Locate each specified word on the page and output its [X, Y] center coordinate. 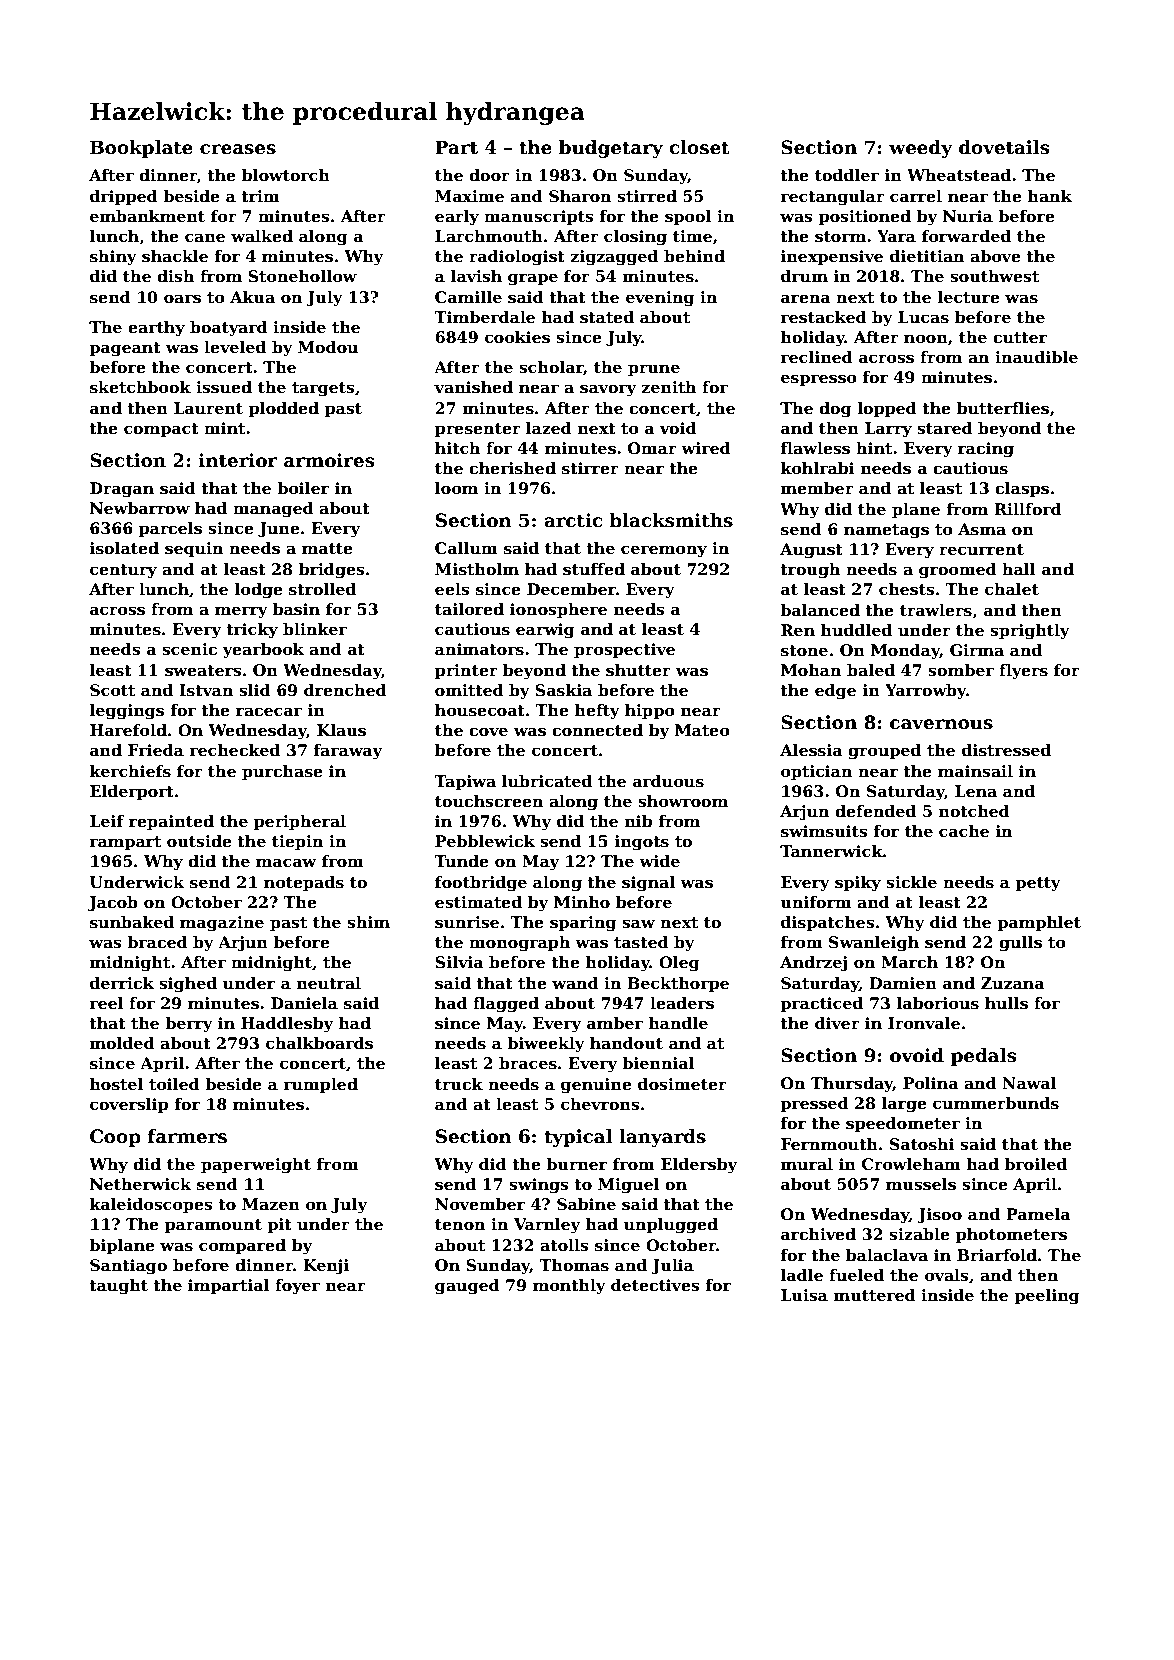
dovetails [1004, 147]
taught [118, 1287]
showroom [683, 801]
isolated [124, 548]
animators [479, 649]
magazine [222, 924]
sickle [911, 882]
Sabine [586, 1204]
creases [238, 149]
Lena [976, 791]
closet [699, 147]
